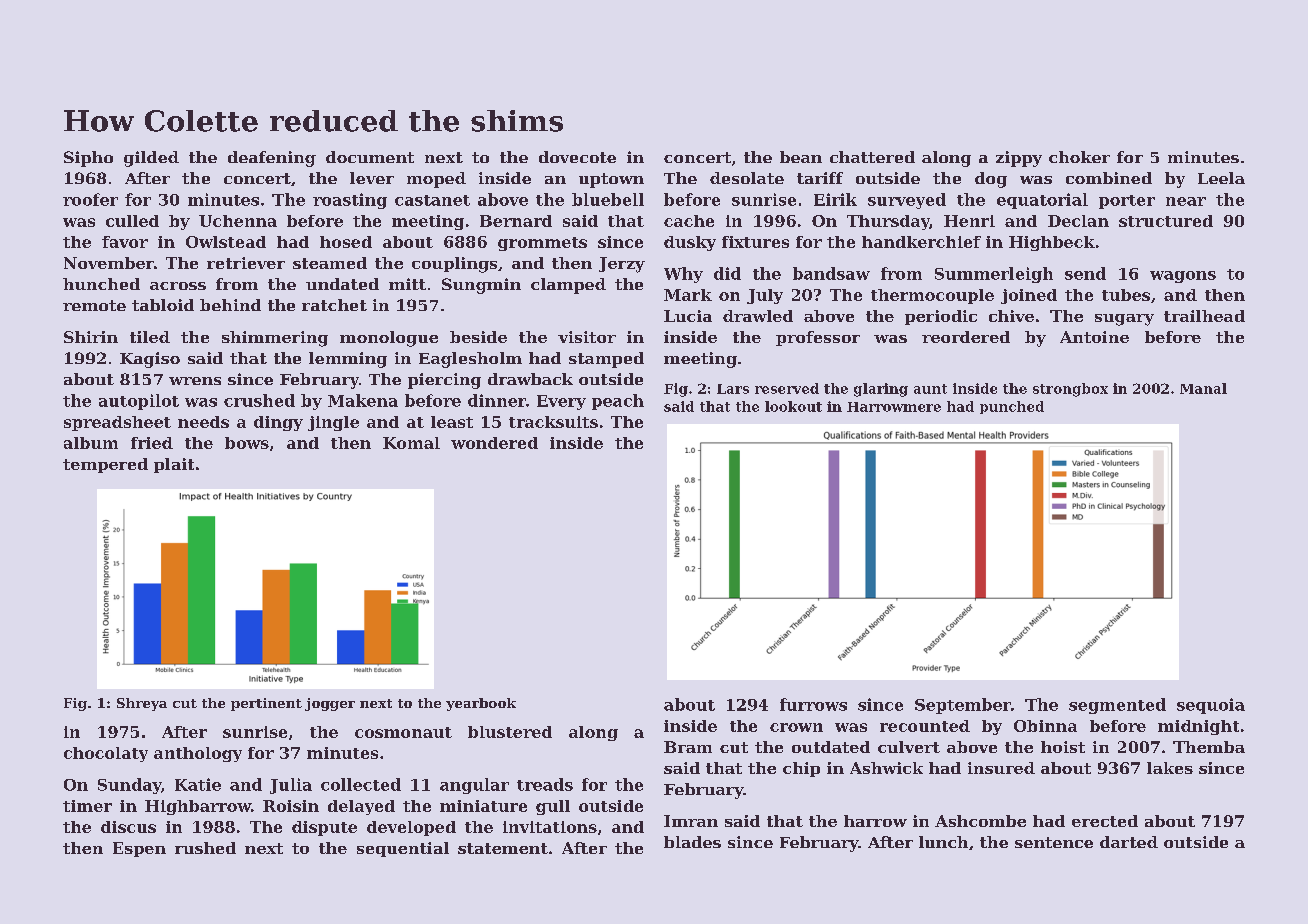  I want to click on lakes, so click(1170, 768).
